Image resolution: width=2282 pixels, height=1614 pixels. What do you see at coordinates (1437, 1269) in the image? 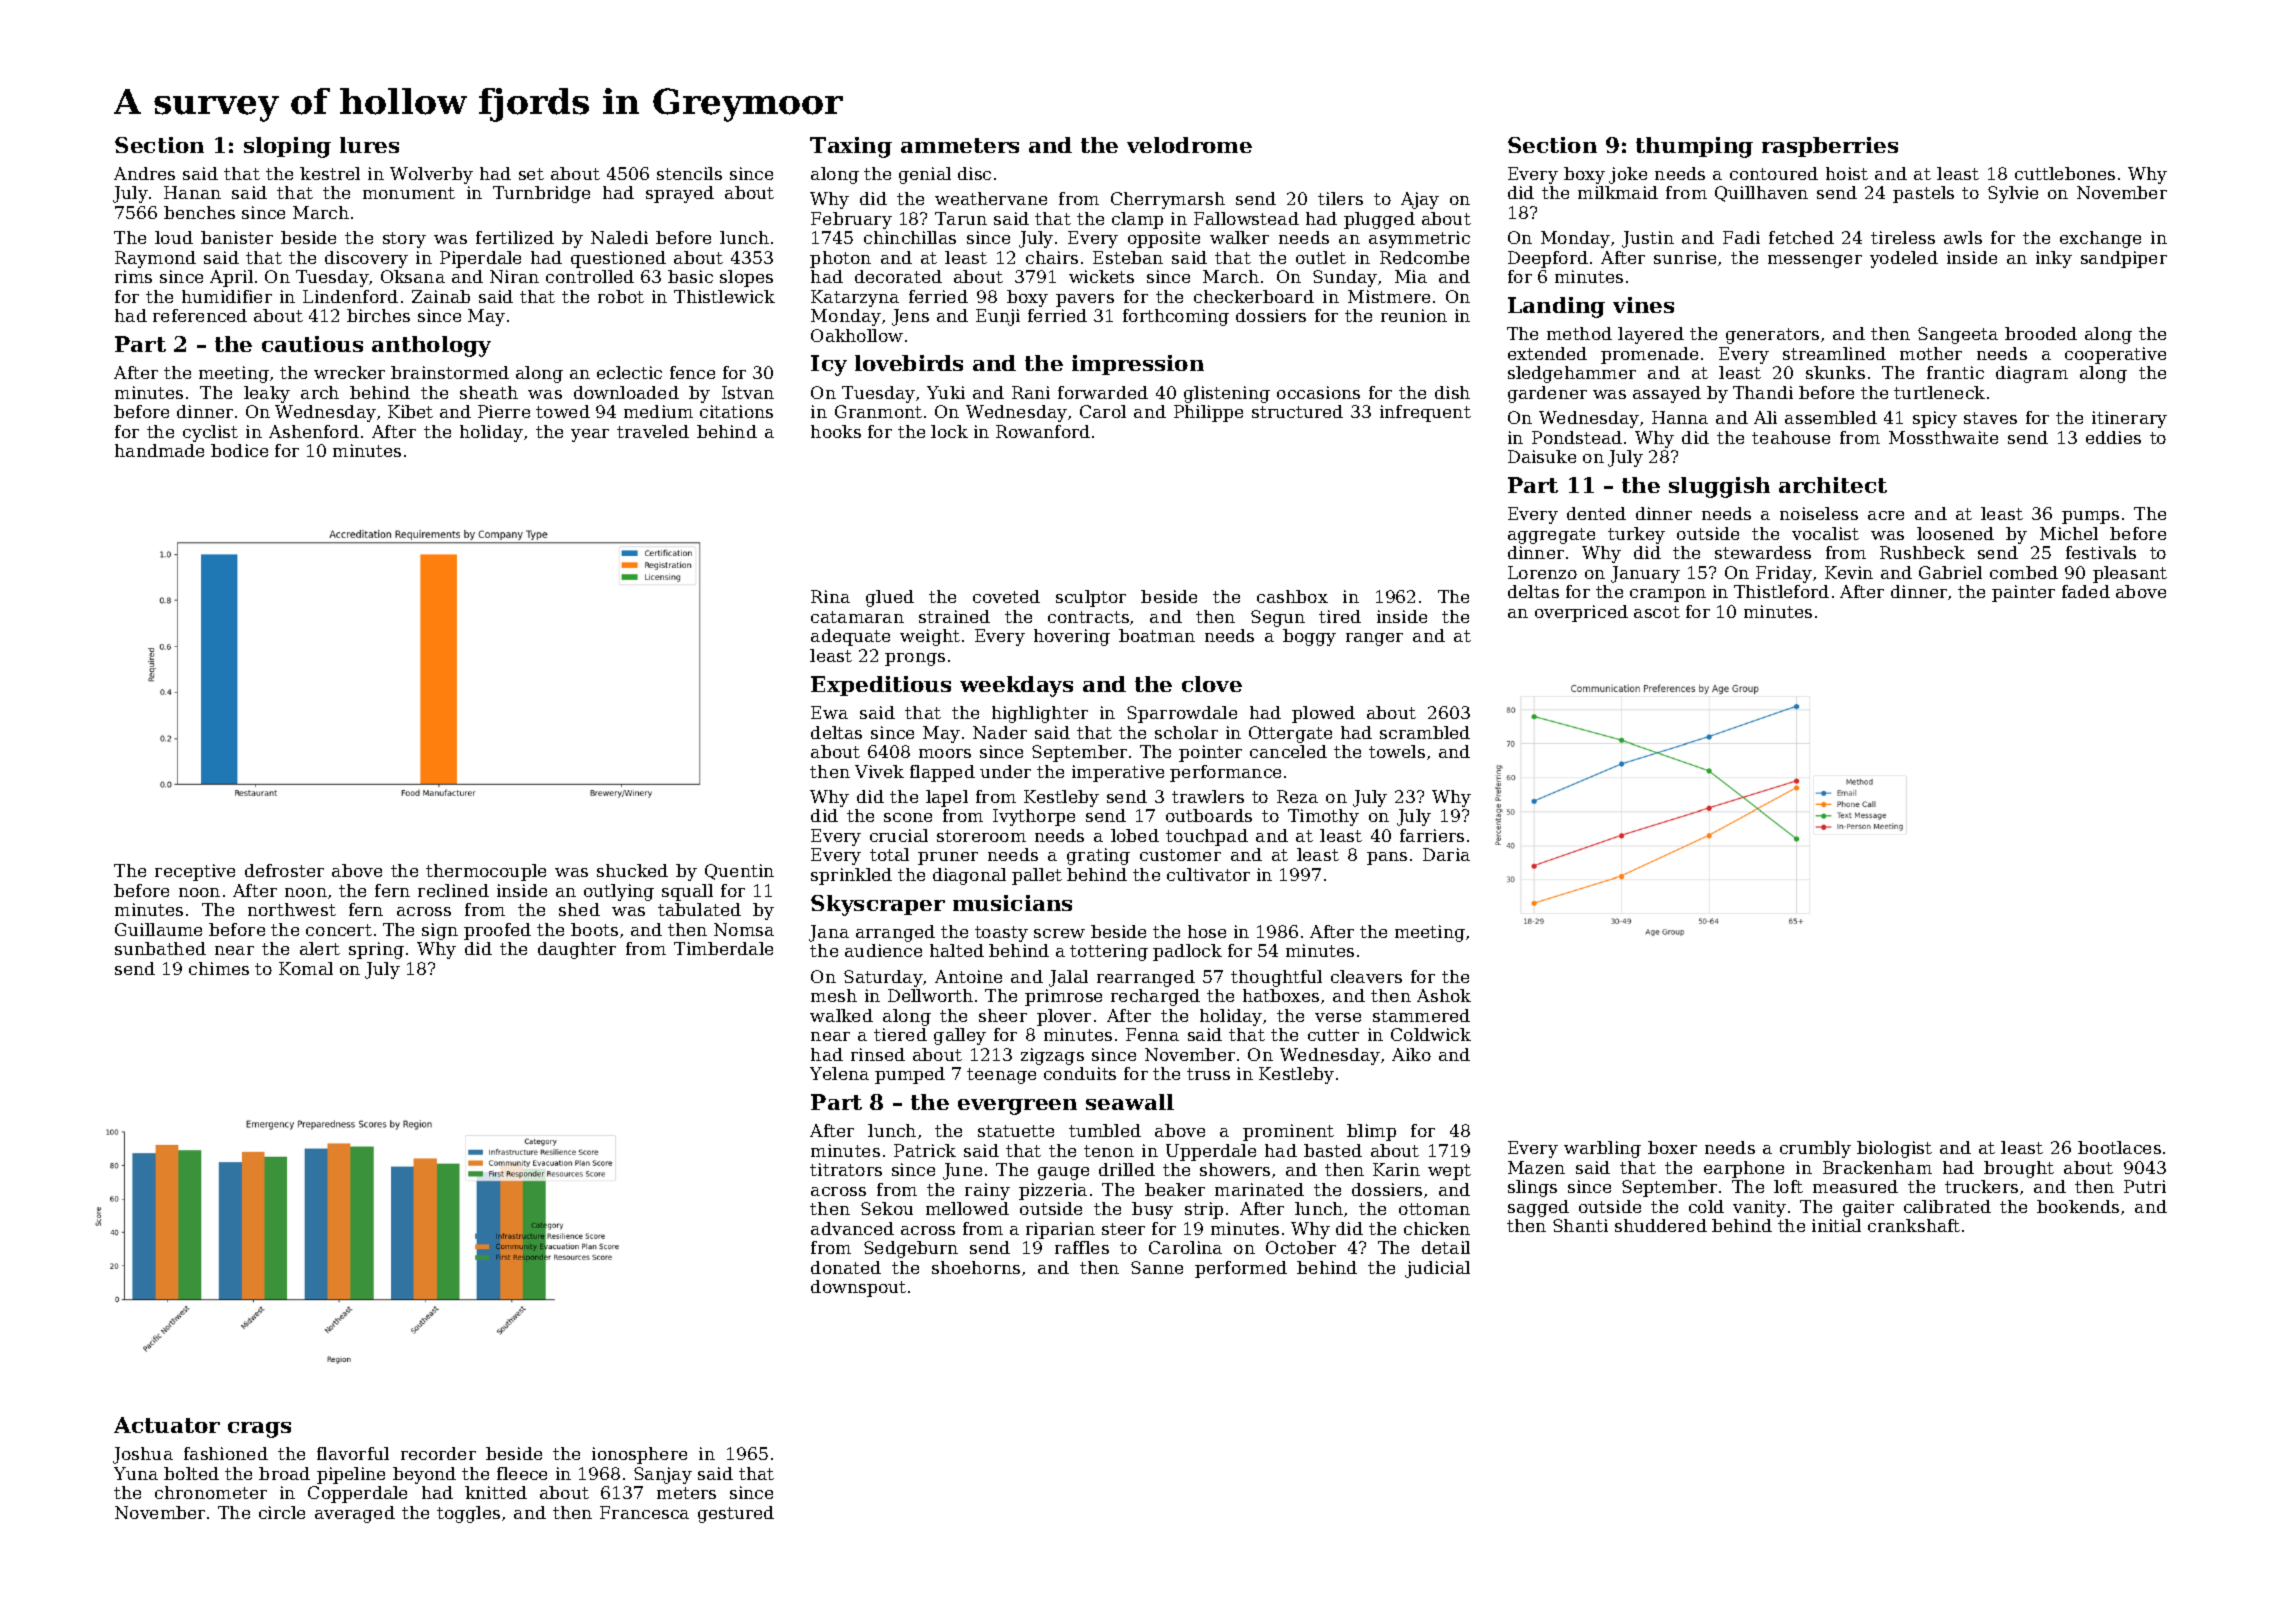
I see `judicial` at bounding box center [1437, 1269].
